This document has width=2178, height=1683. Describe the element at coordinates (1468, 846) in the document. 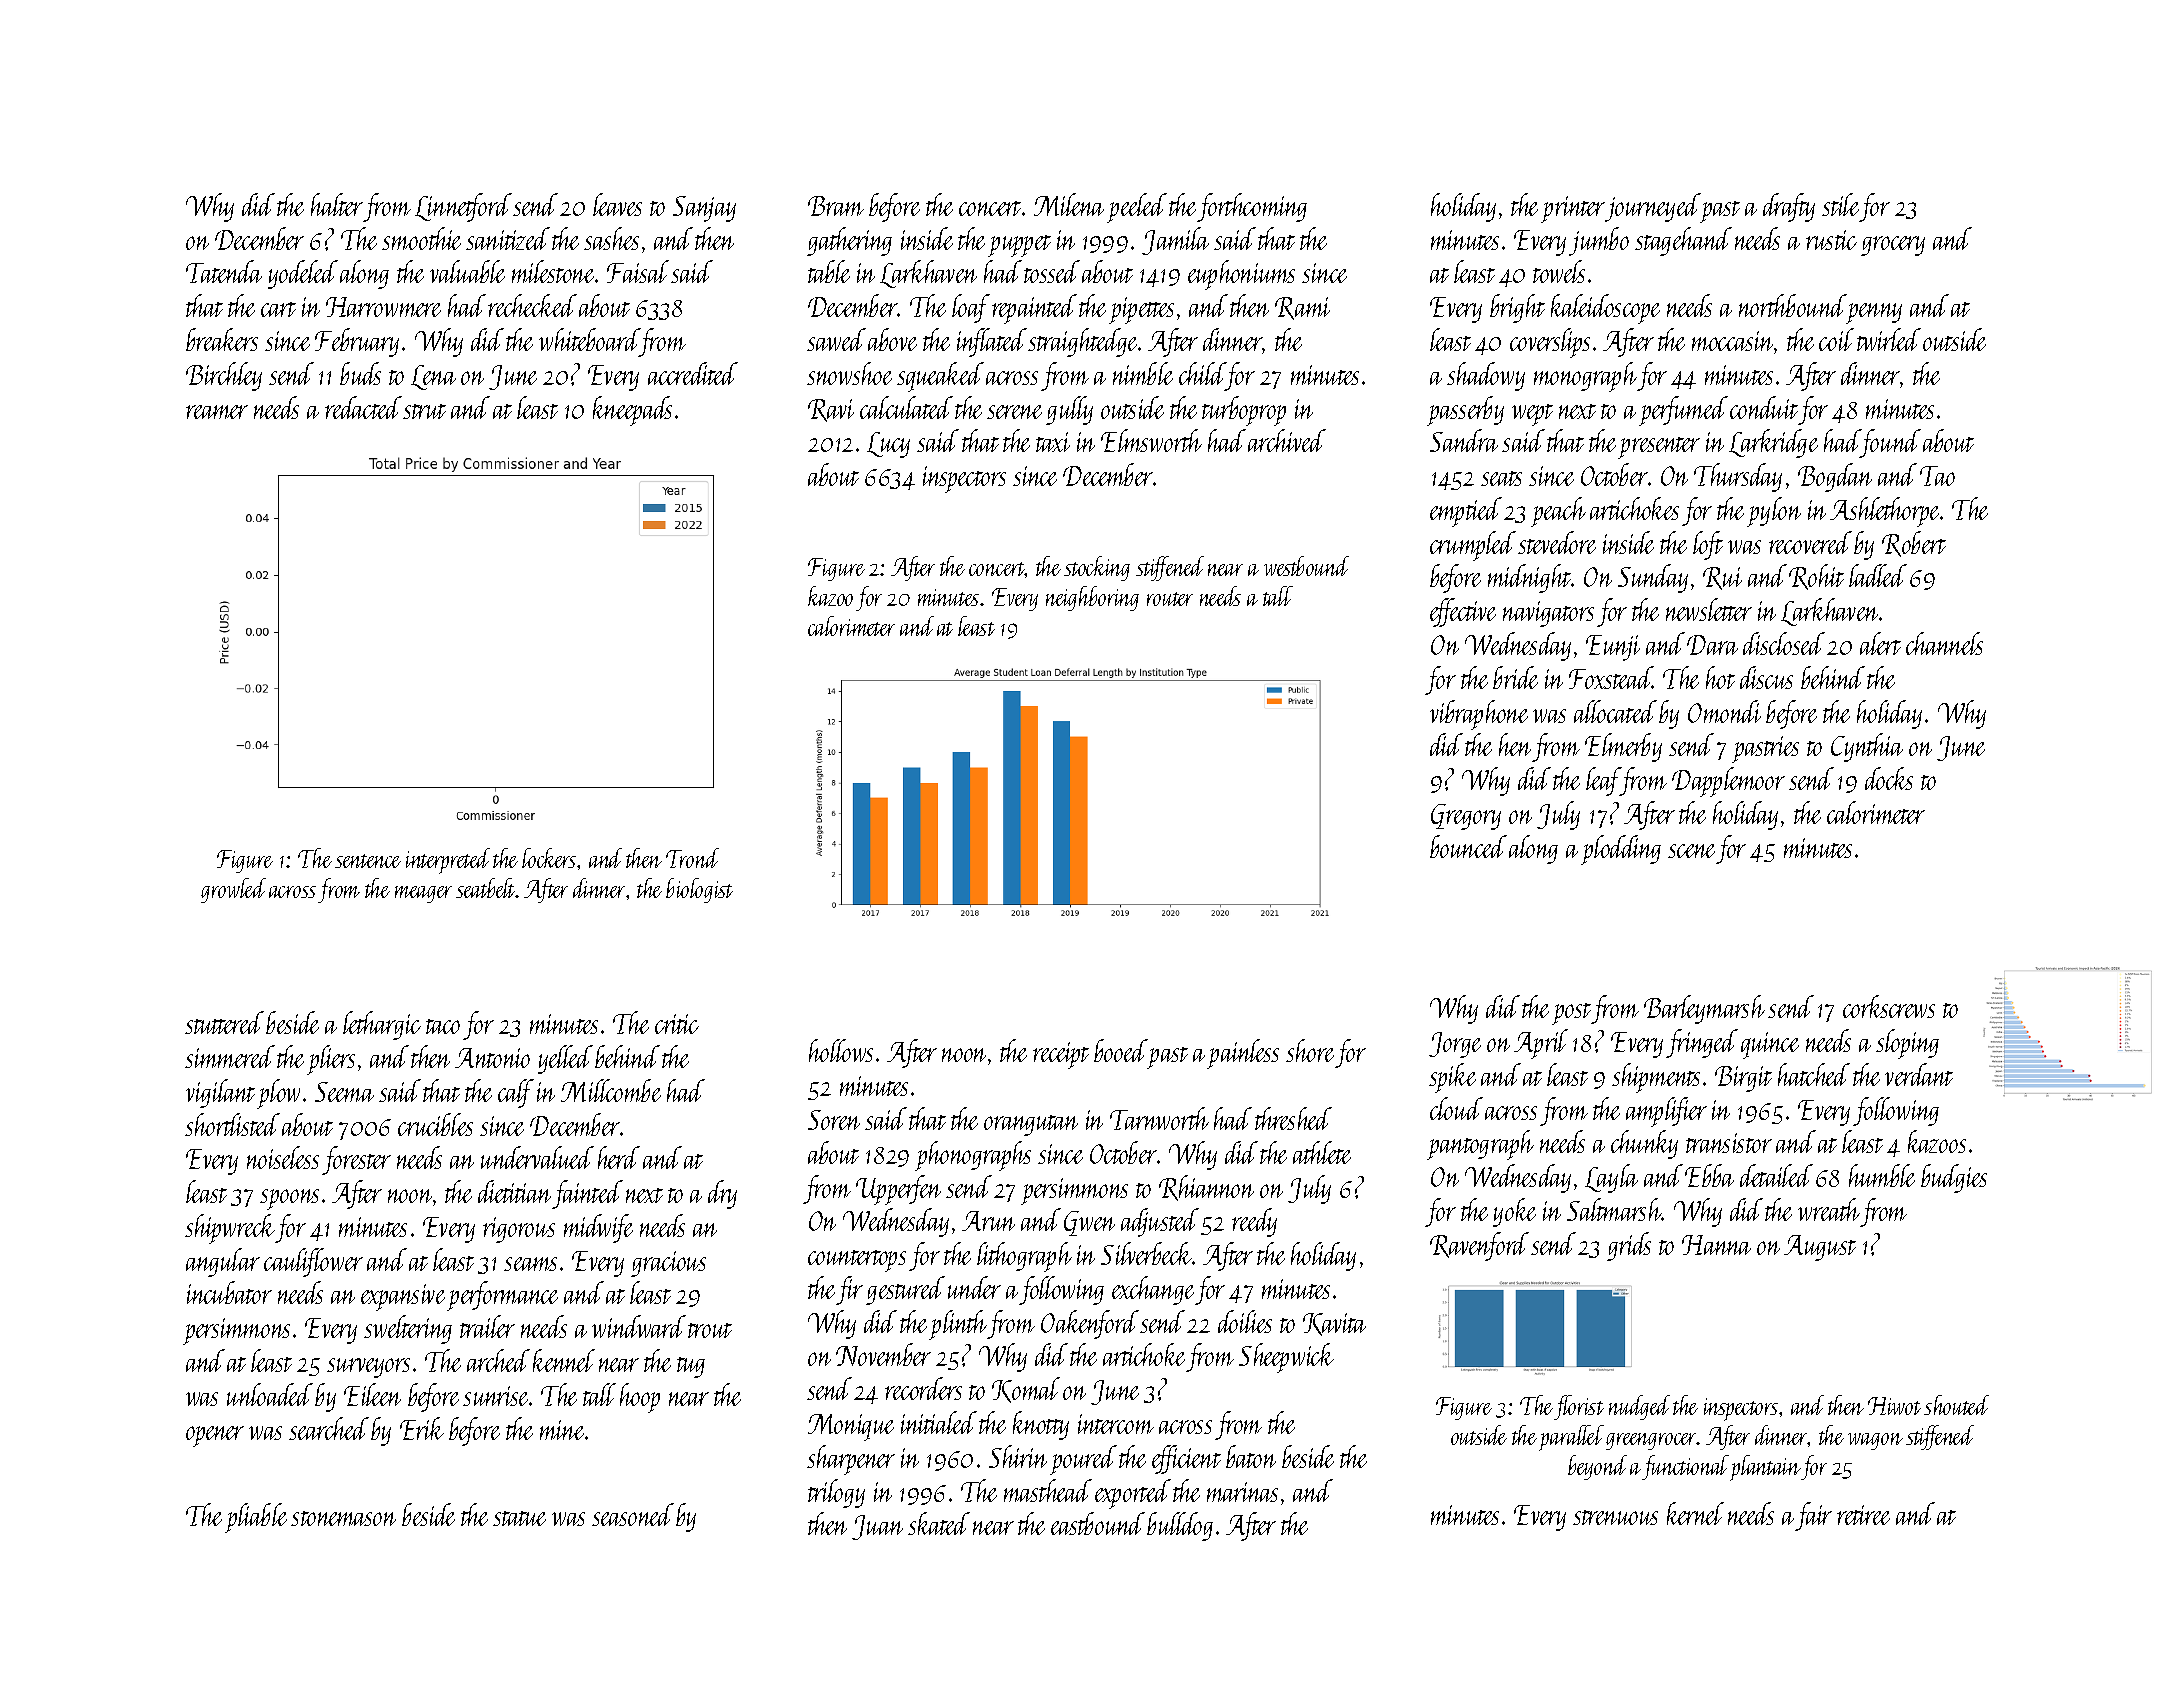

I see `bounced` at that location.
